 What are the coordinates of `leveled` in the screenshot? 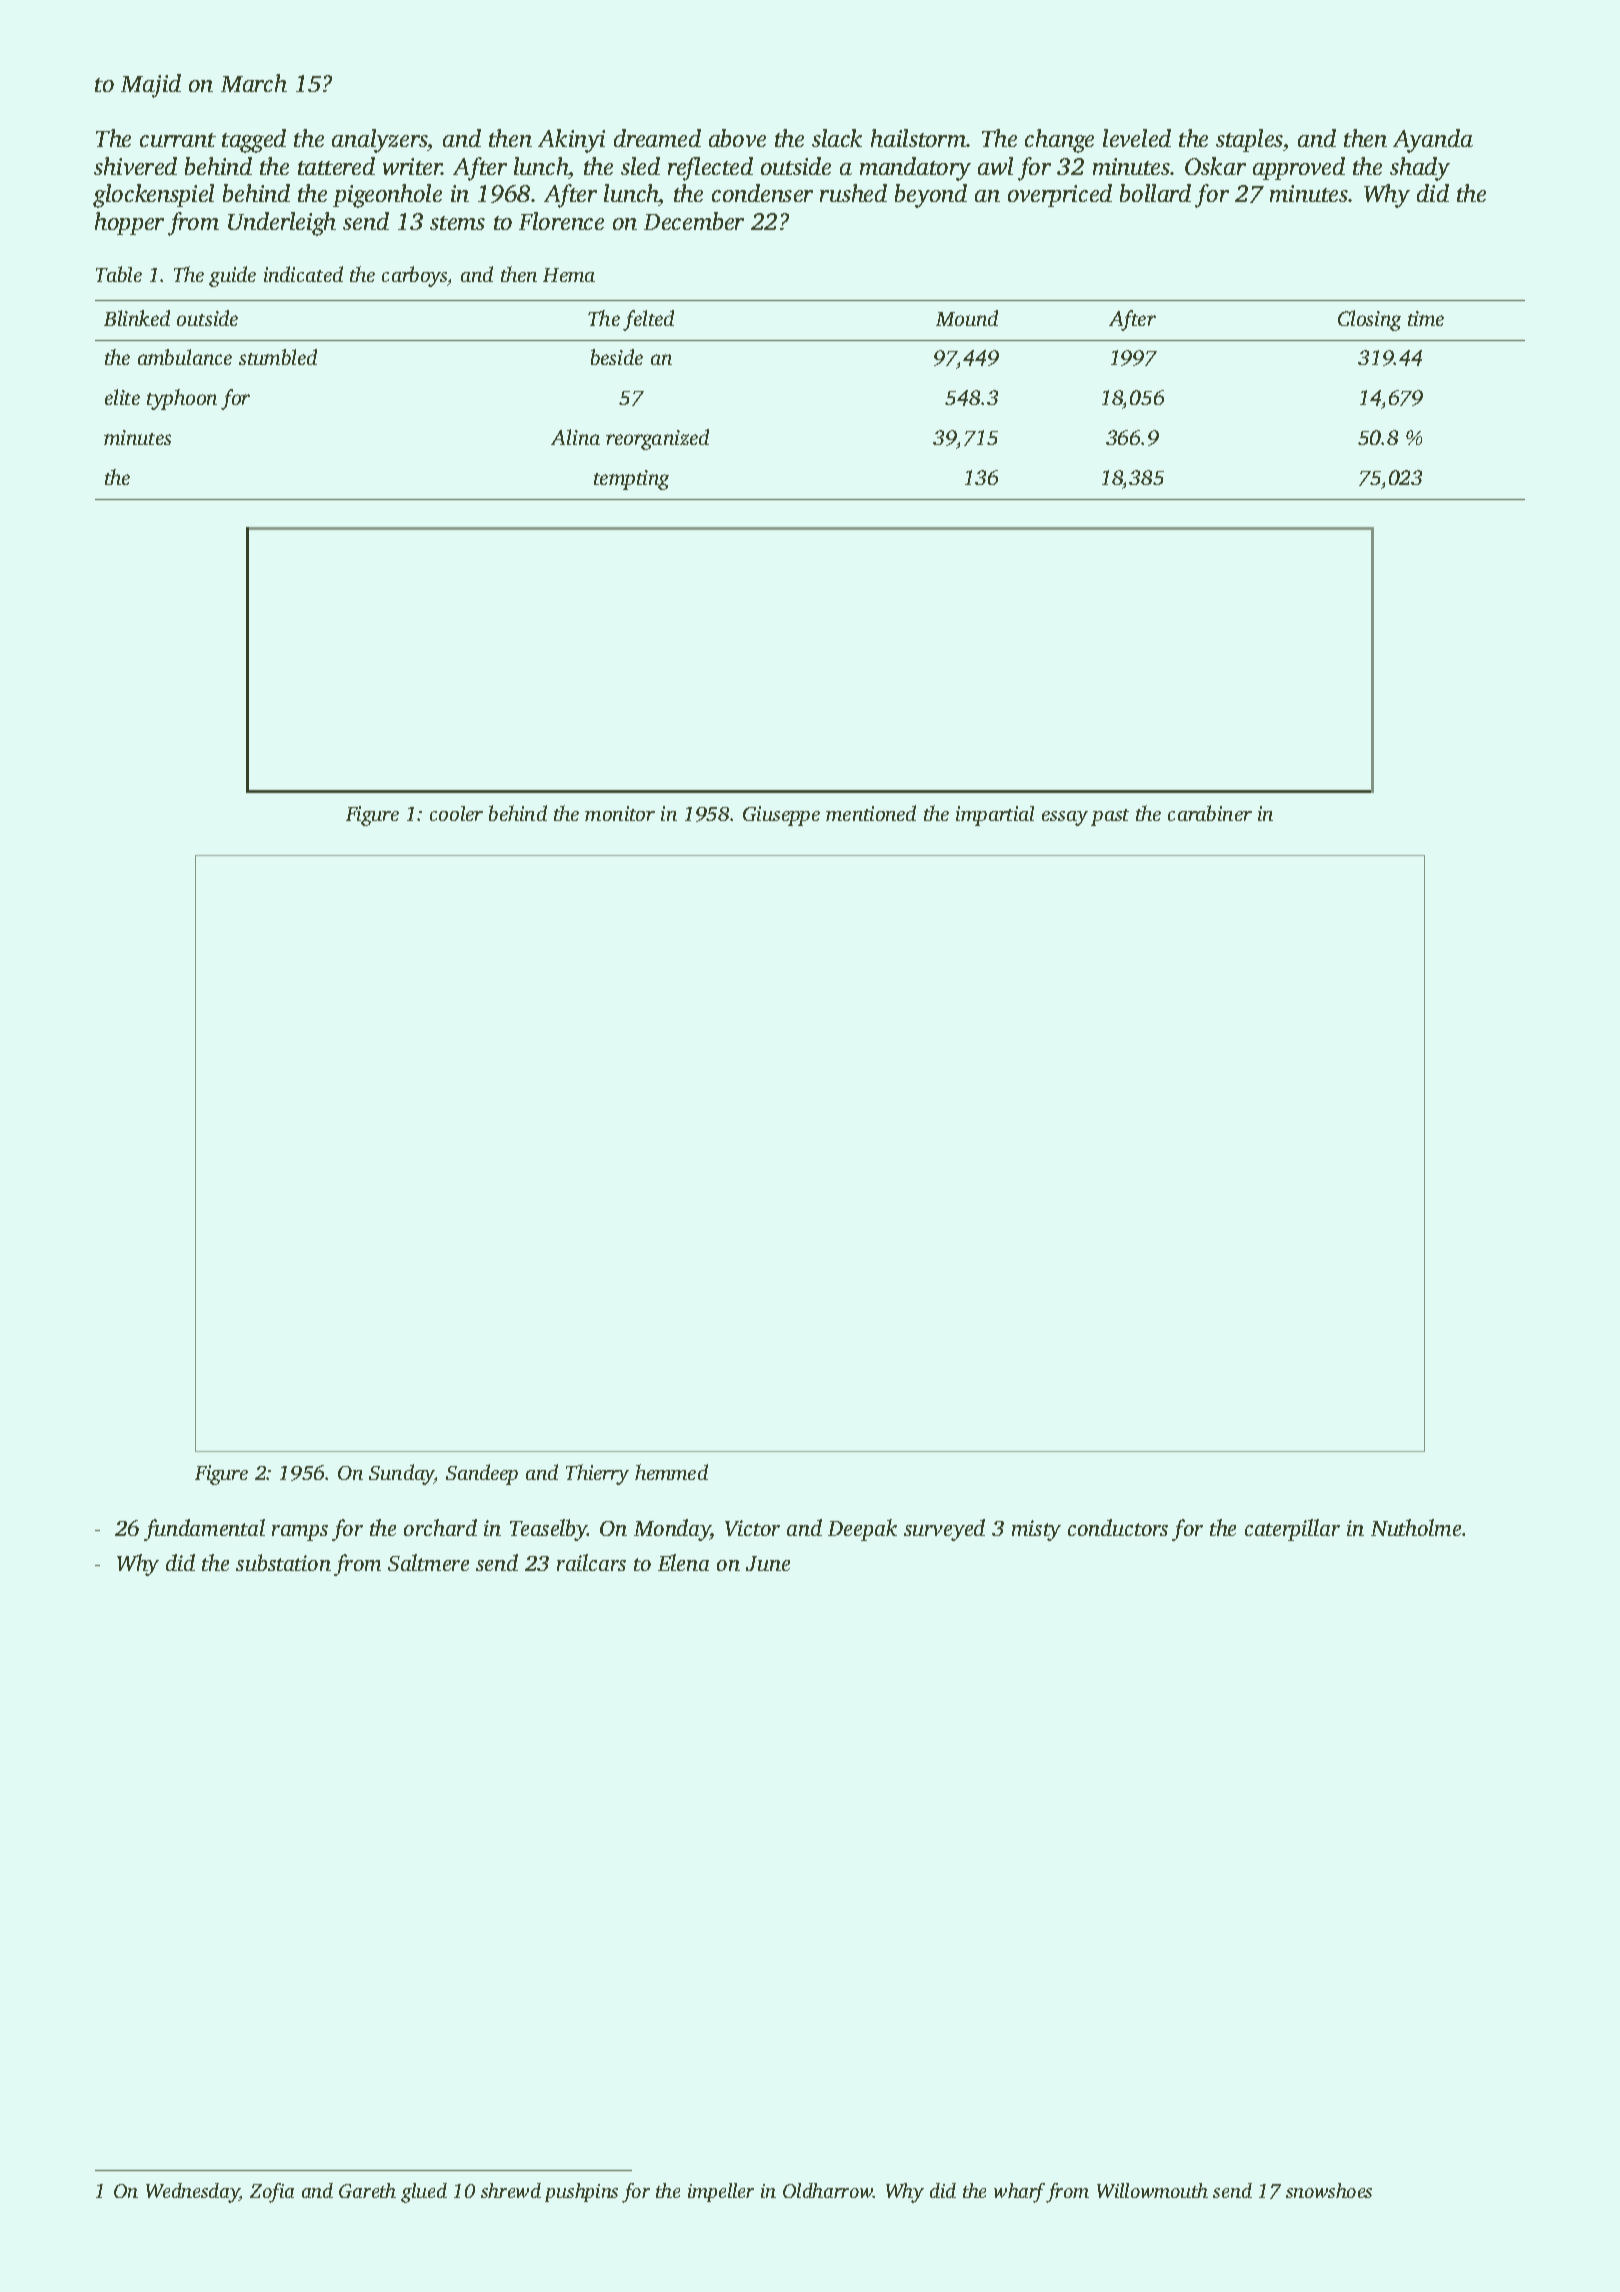 It's located at (1137, 138).
